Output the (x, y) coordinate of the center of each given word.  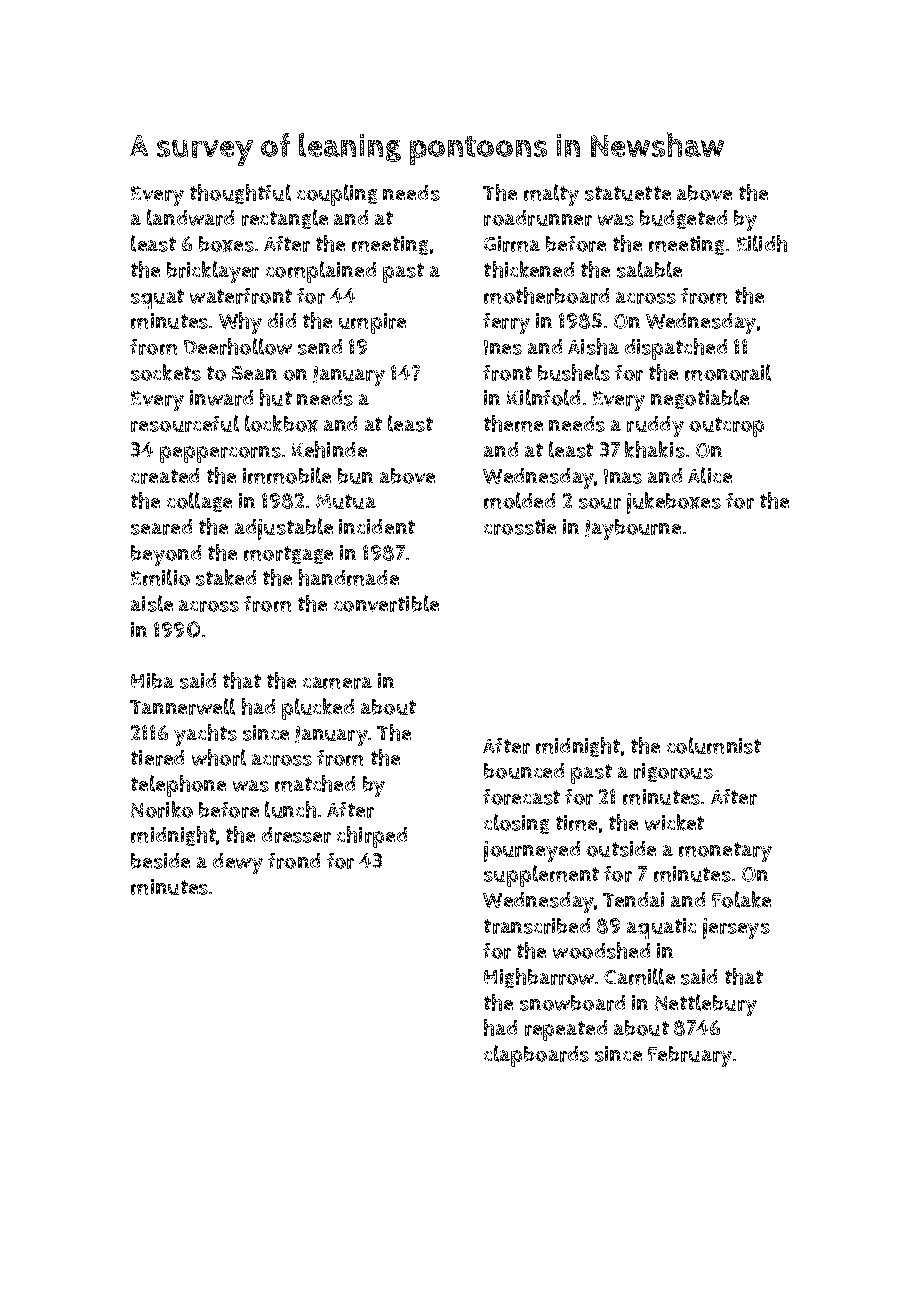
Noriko (162, 809)
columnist (714, 745)
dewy (238, 863)
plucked (318, 709)
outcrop (726, 427)
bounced (524, 771)
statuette (628, 193)
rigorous (673, 772)
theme (513, 423)
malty (551, 195)
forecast (521, 797)
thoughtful (240, 194)
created (165, 476)
